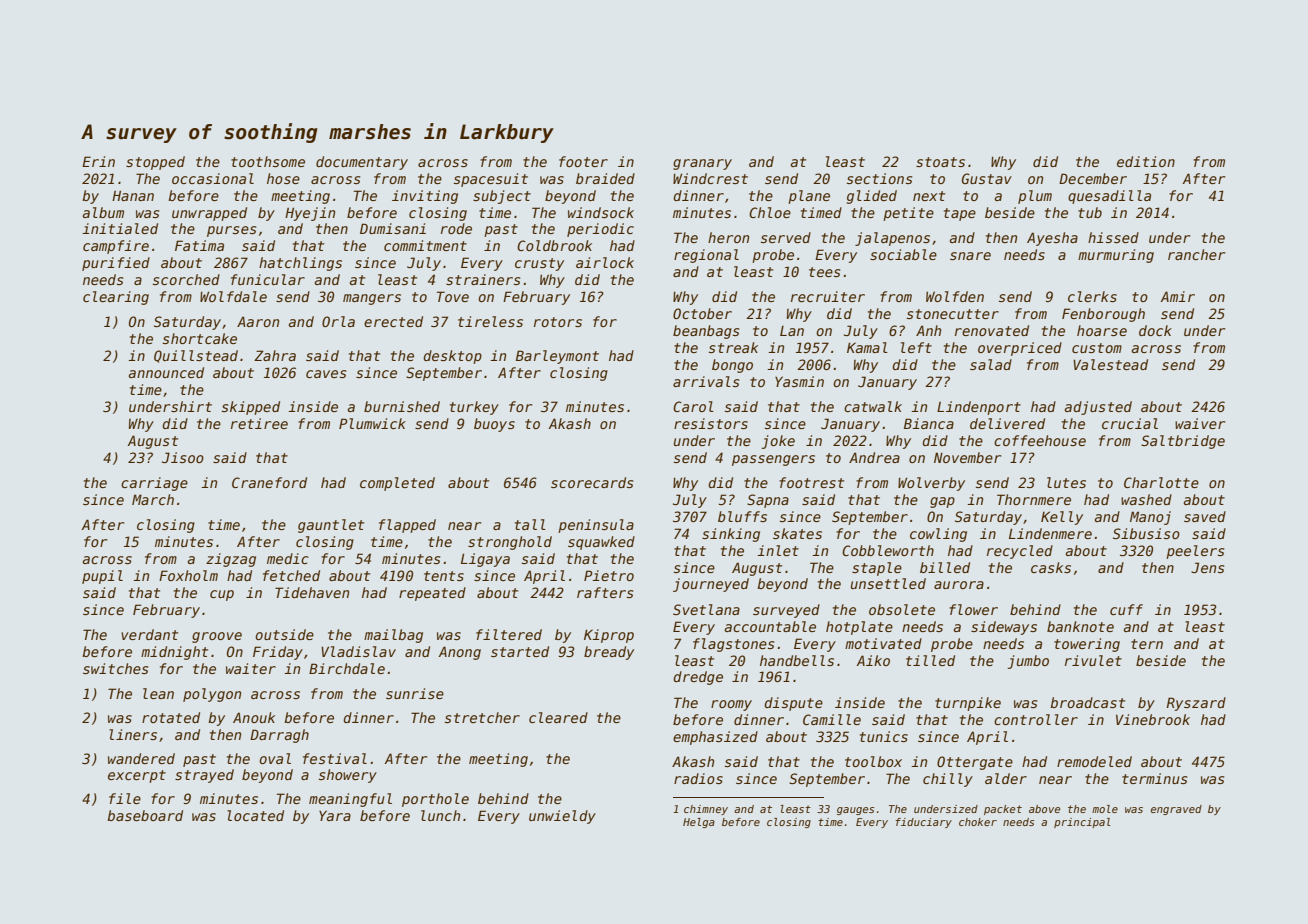 This document has width=1308, height=924. What do you see at coordinates (799, 381) in the document?
I see `Yasmin` at bounding box center [799, 381].
